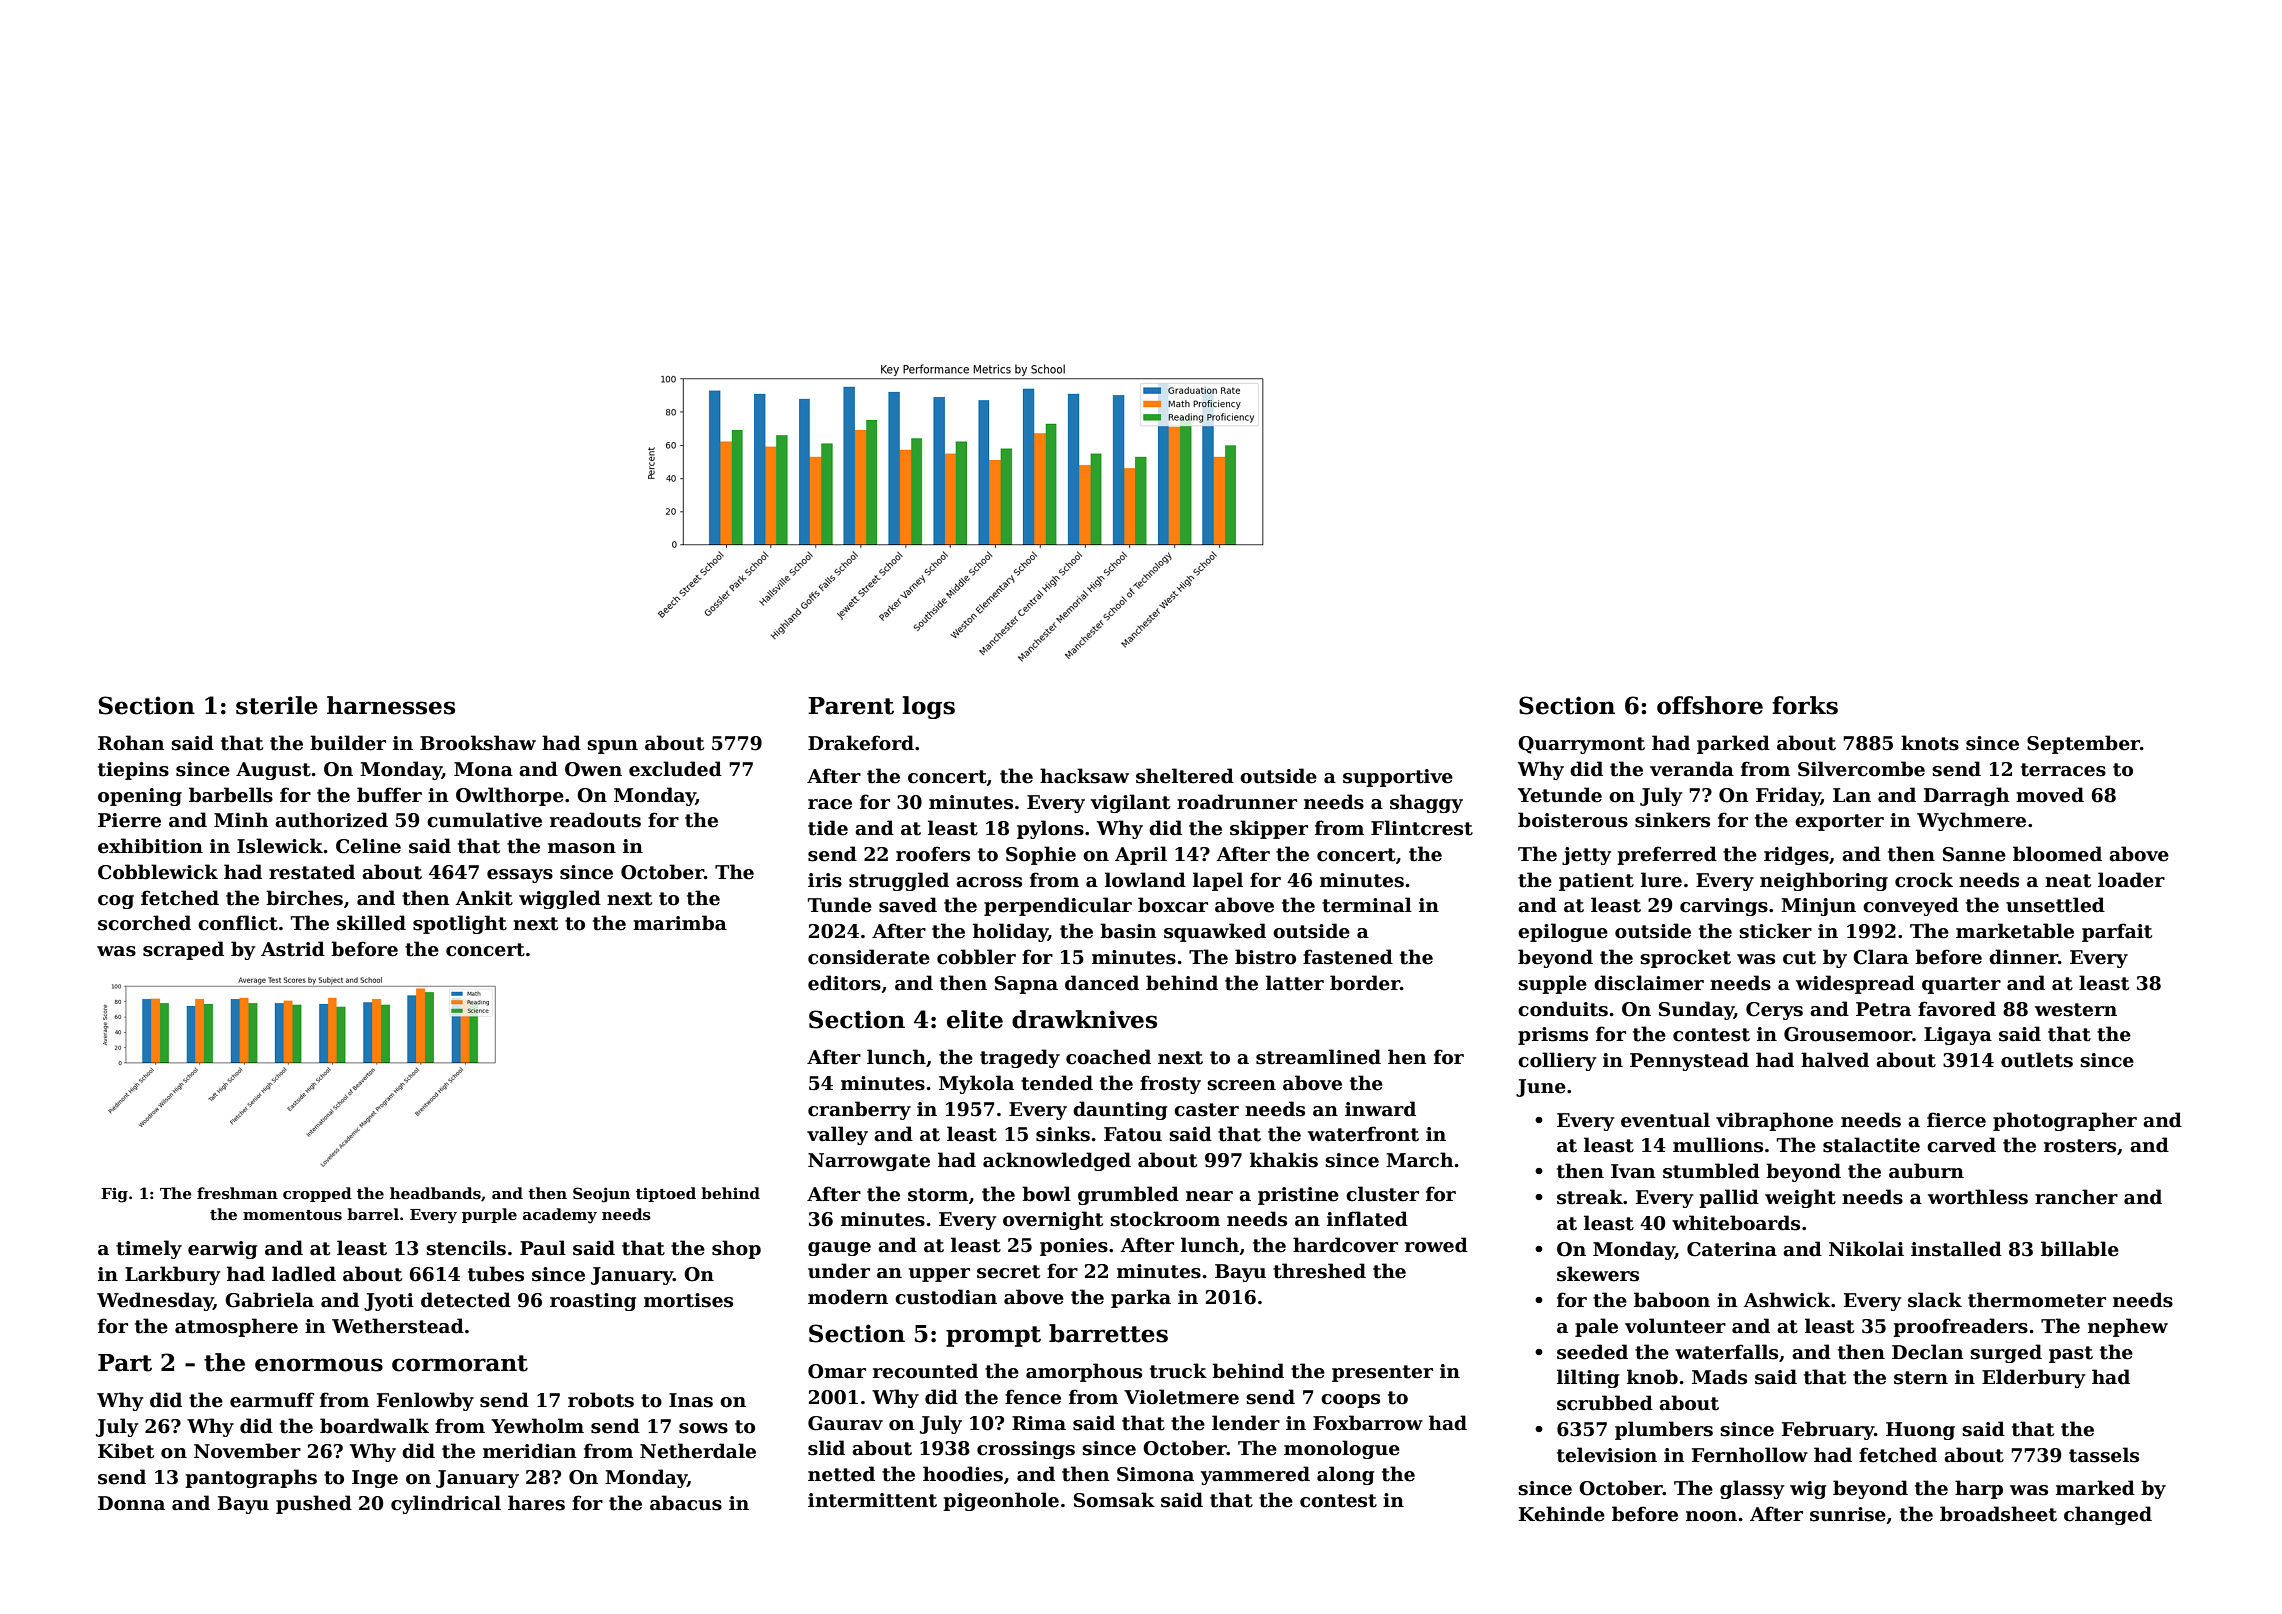 The width and height of the image is (2282, 1614). I want to click on eventual, so click(1665, 1120).
